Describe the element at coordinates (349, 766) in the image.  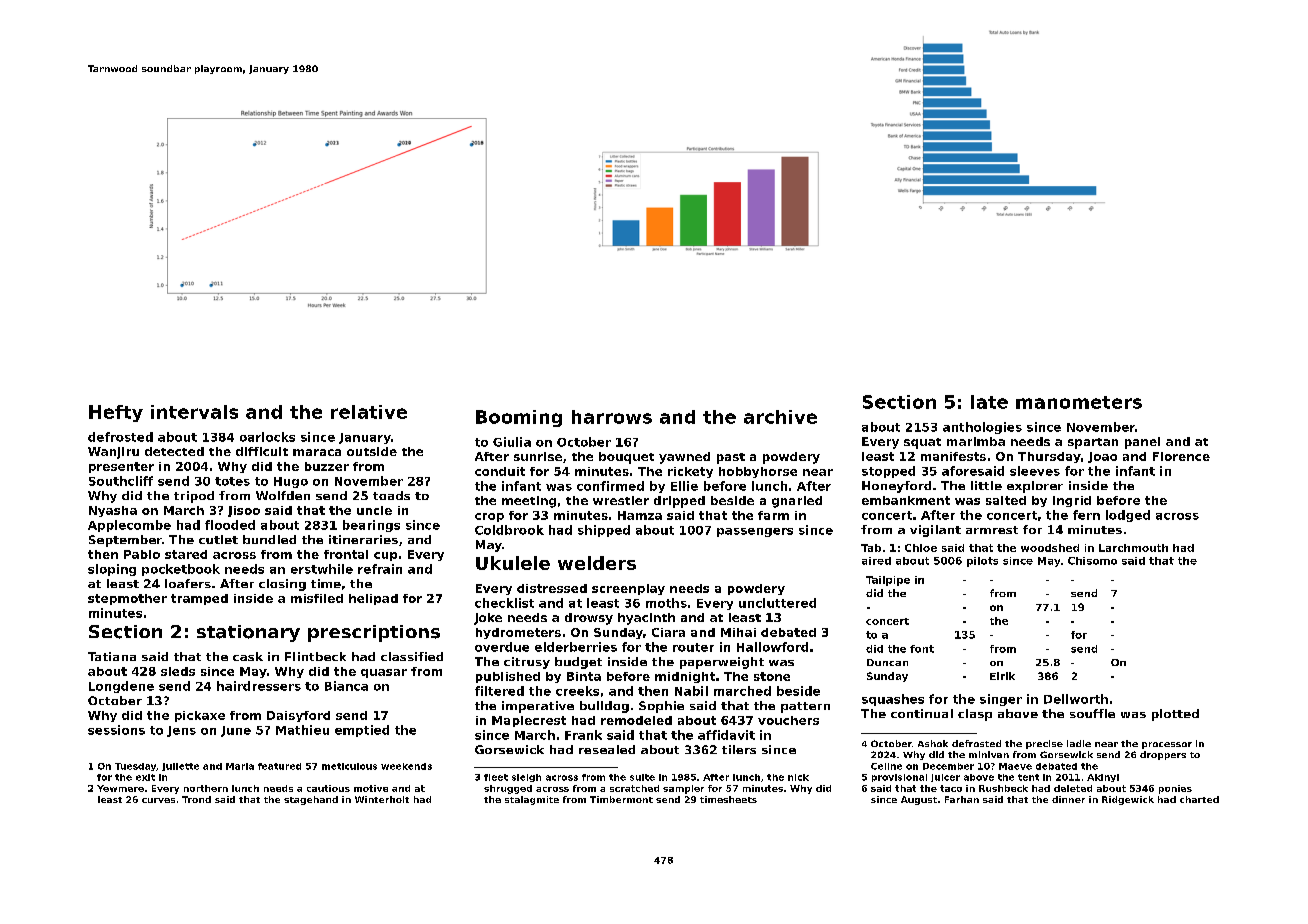
I see `meticulous` at that location.
